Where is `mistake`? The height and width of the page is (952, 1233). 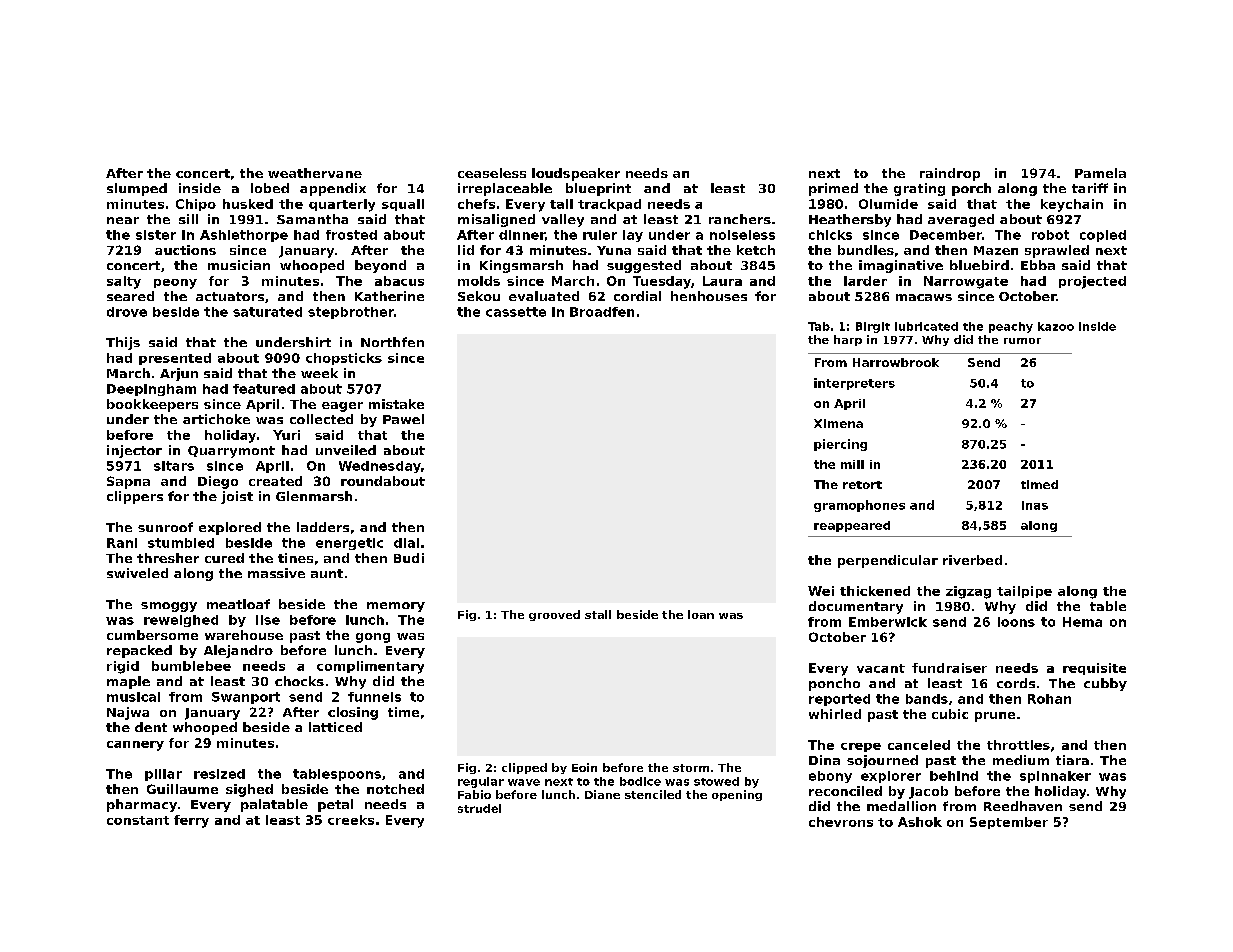
mistake is located at coordinates (396, 404).
